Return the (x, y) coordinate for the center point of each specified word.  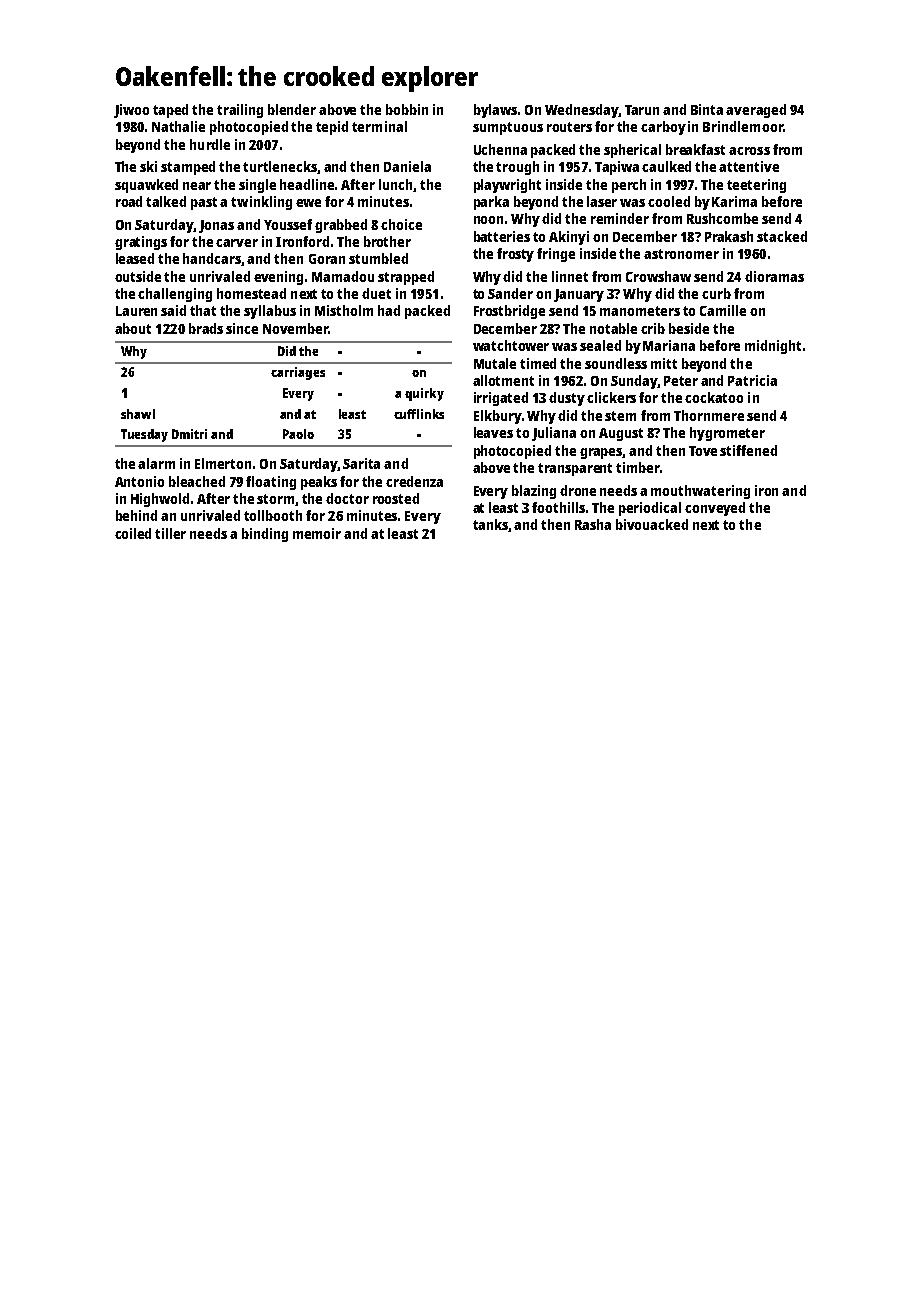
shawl (138, 414)
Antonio (139, 481)
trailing (240, 111)
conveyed (715, 509)
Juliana (554, 434)
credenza (414, 481)
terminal (379, 126)
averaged (756, 111)
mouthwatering (700, 492)
